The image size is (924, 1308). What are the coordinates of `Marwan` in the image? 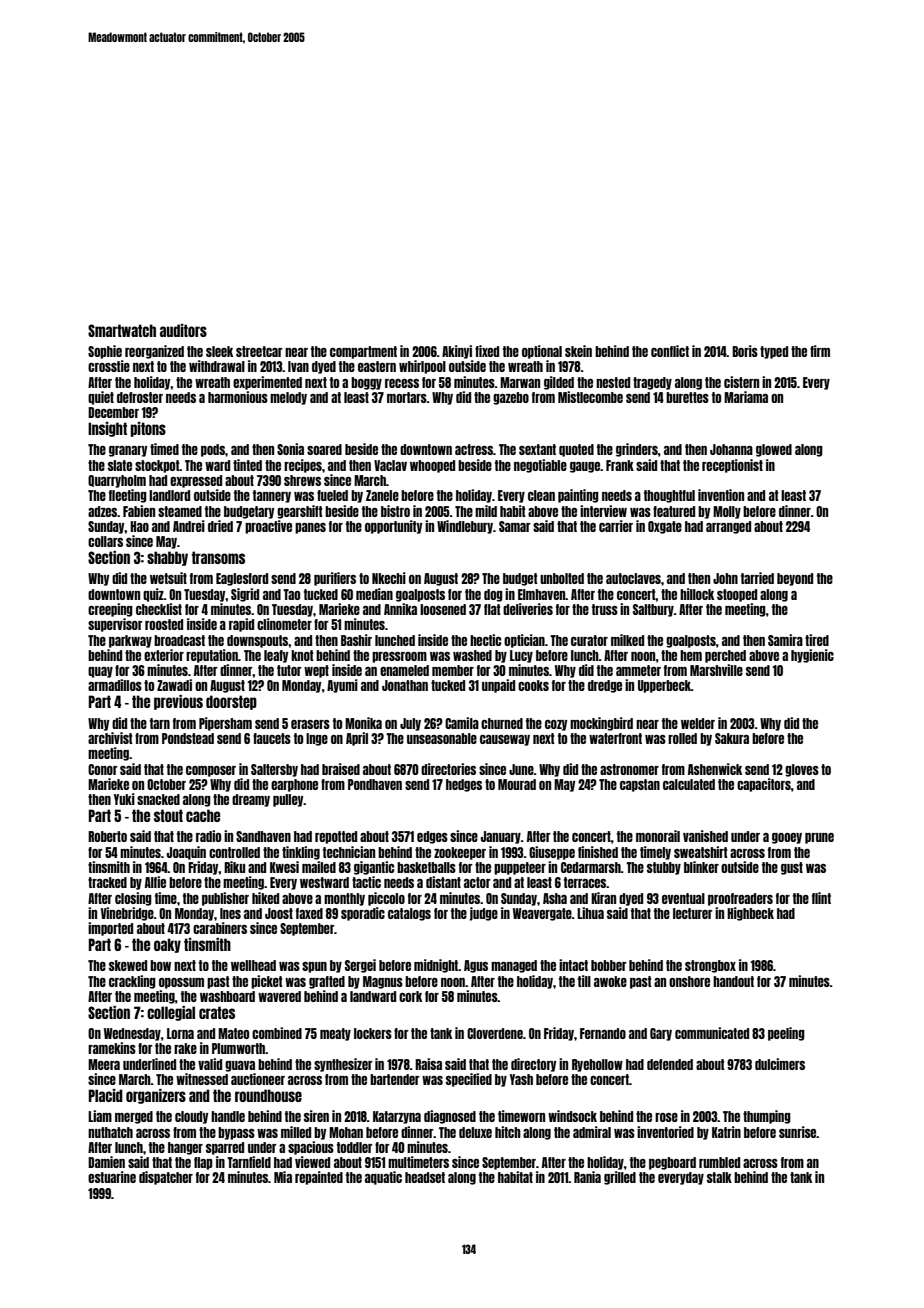 It's located at (520, 382).
